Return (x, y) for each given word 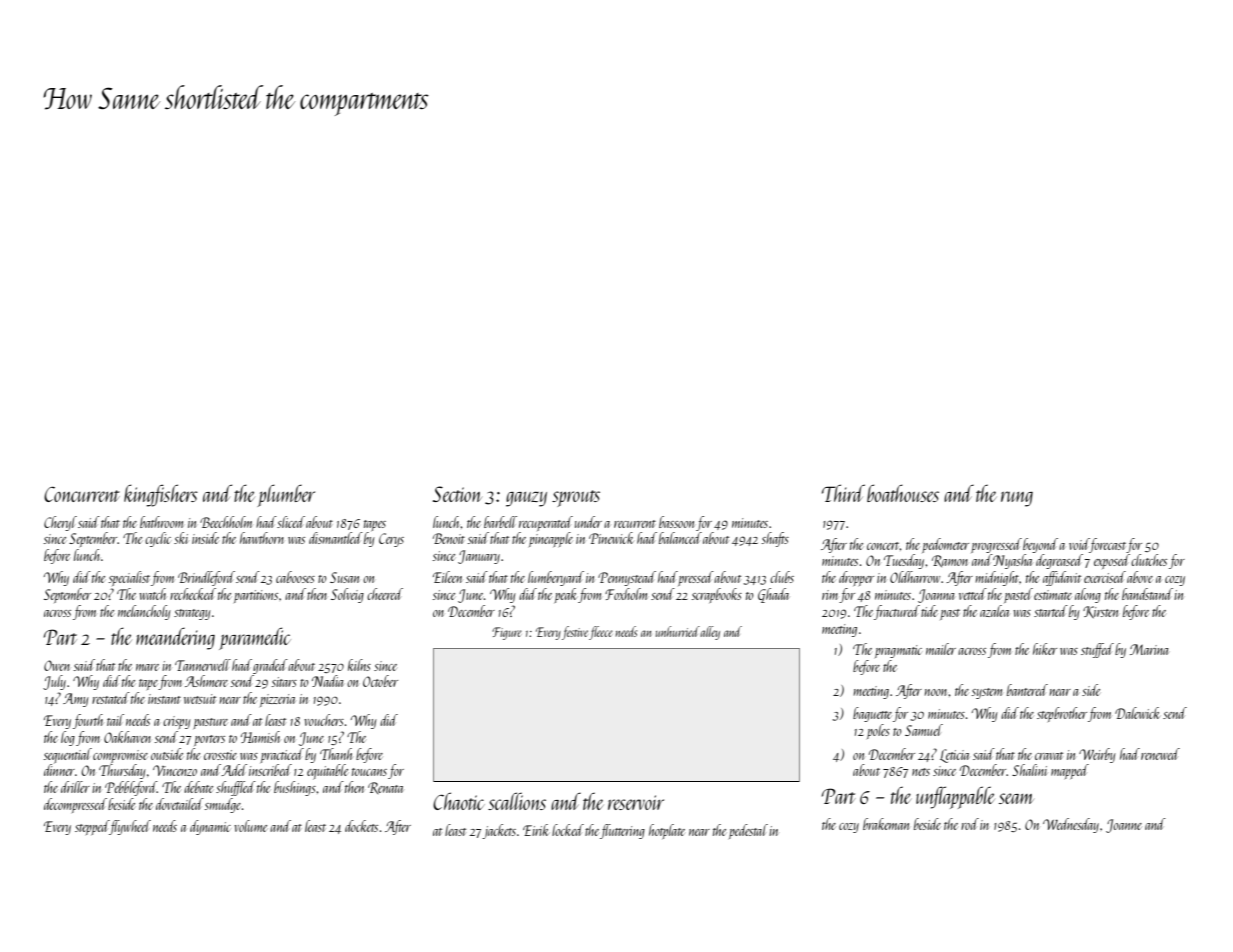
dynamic (210, 827)
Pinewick (611, 538)
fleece (601, 633)
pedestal (748, 831)
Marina (1149, 649)
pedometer (945, 545)
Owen (57, 665)
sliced (291, 522)
